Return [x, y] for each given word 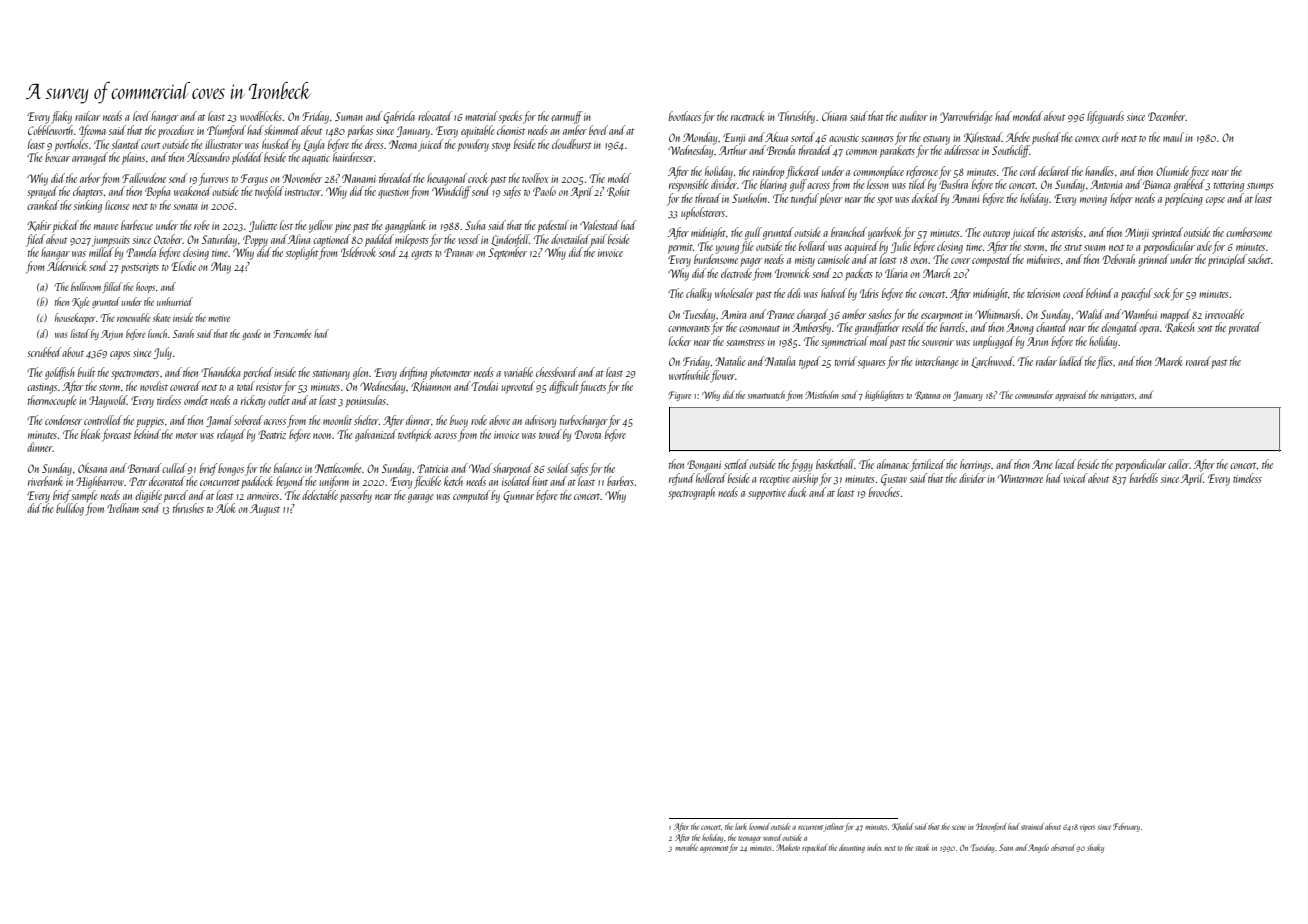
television [1043, 293]
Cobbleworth [50, 130]
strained [1032, 826]
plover [830, 199]
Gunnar [518, 497]
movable [686, 847]
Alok [226, 508]
